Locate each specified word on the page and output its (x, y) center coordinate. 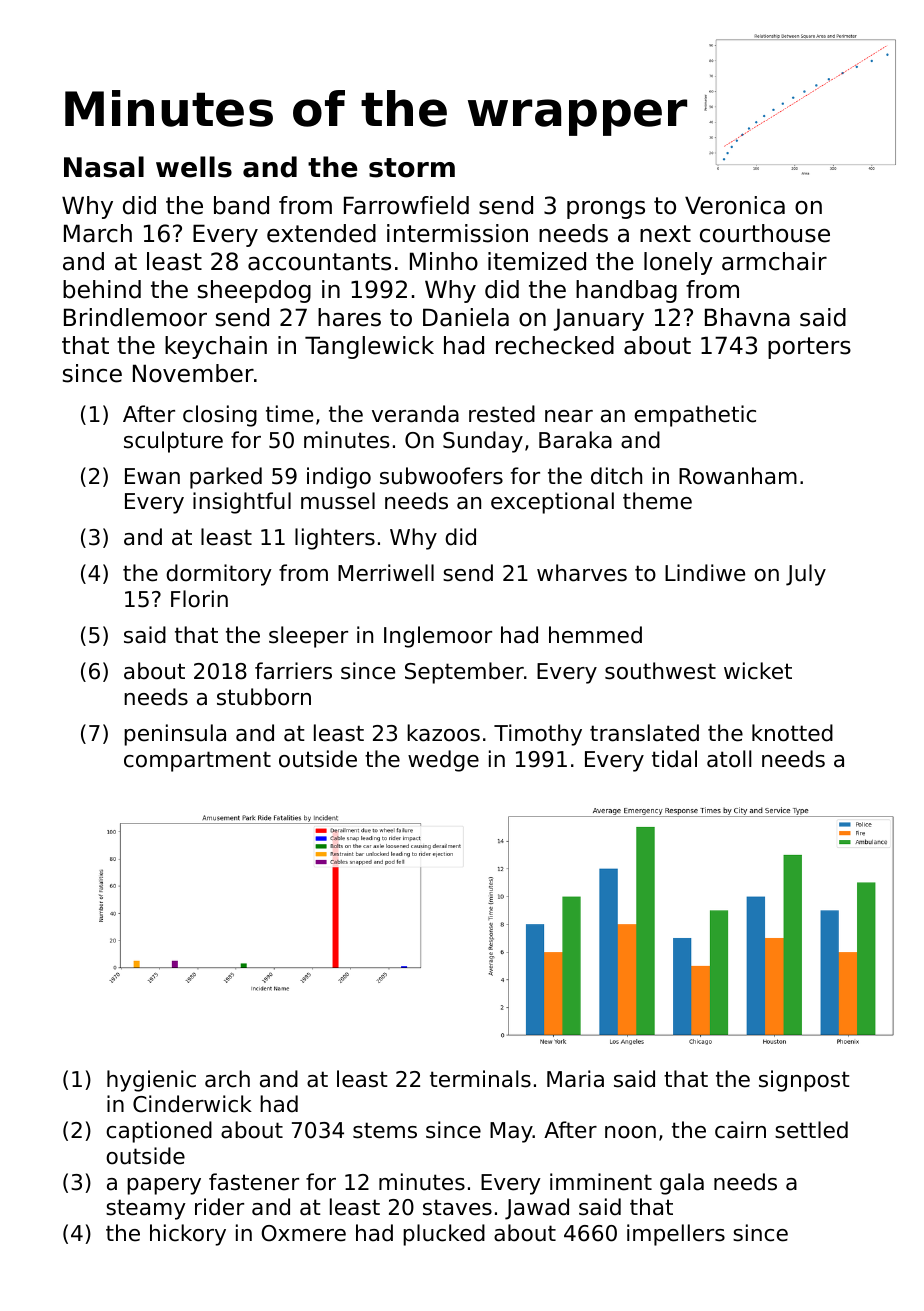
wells (194, 167)
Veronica (735, 205)
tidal (674, 759)
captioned (159, 1132)
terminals (480, 1079)
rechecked (555, 345)
